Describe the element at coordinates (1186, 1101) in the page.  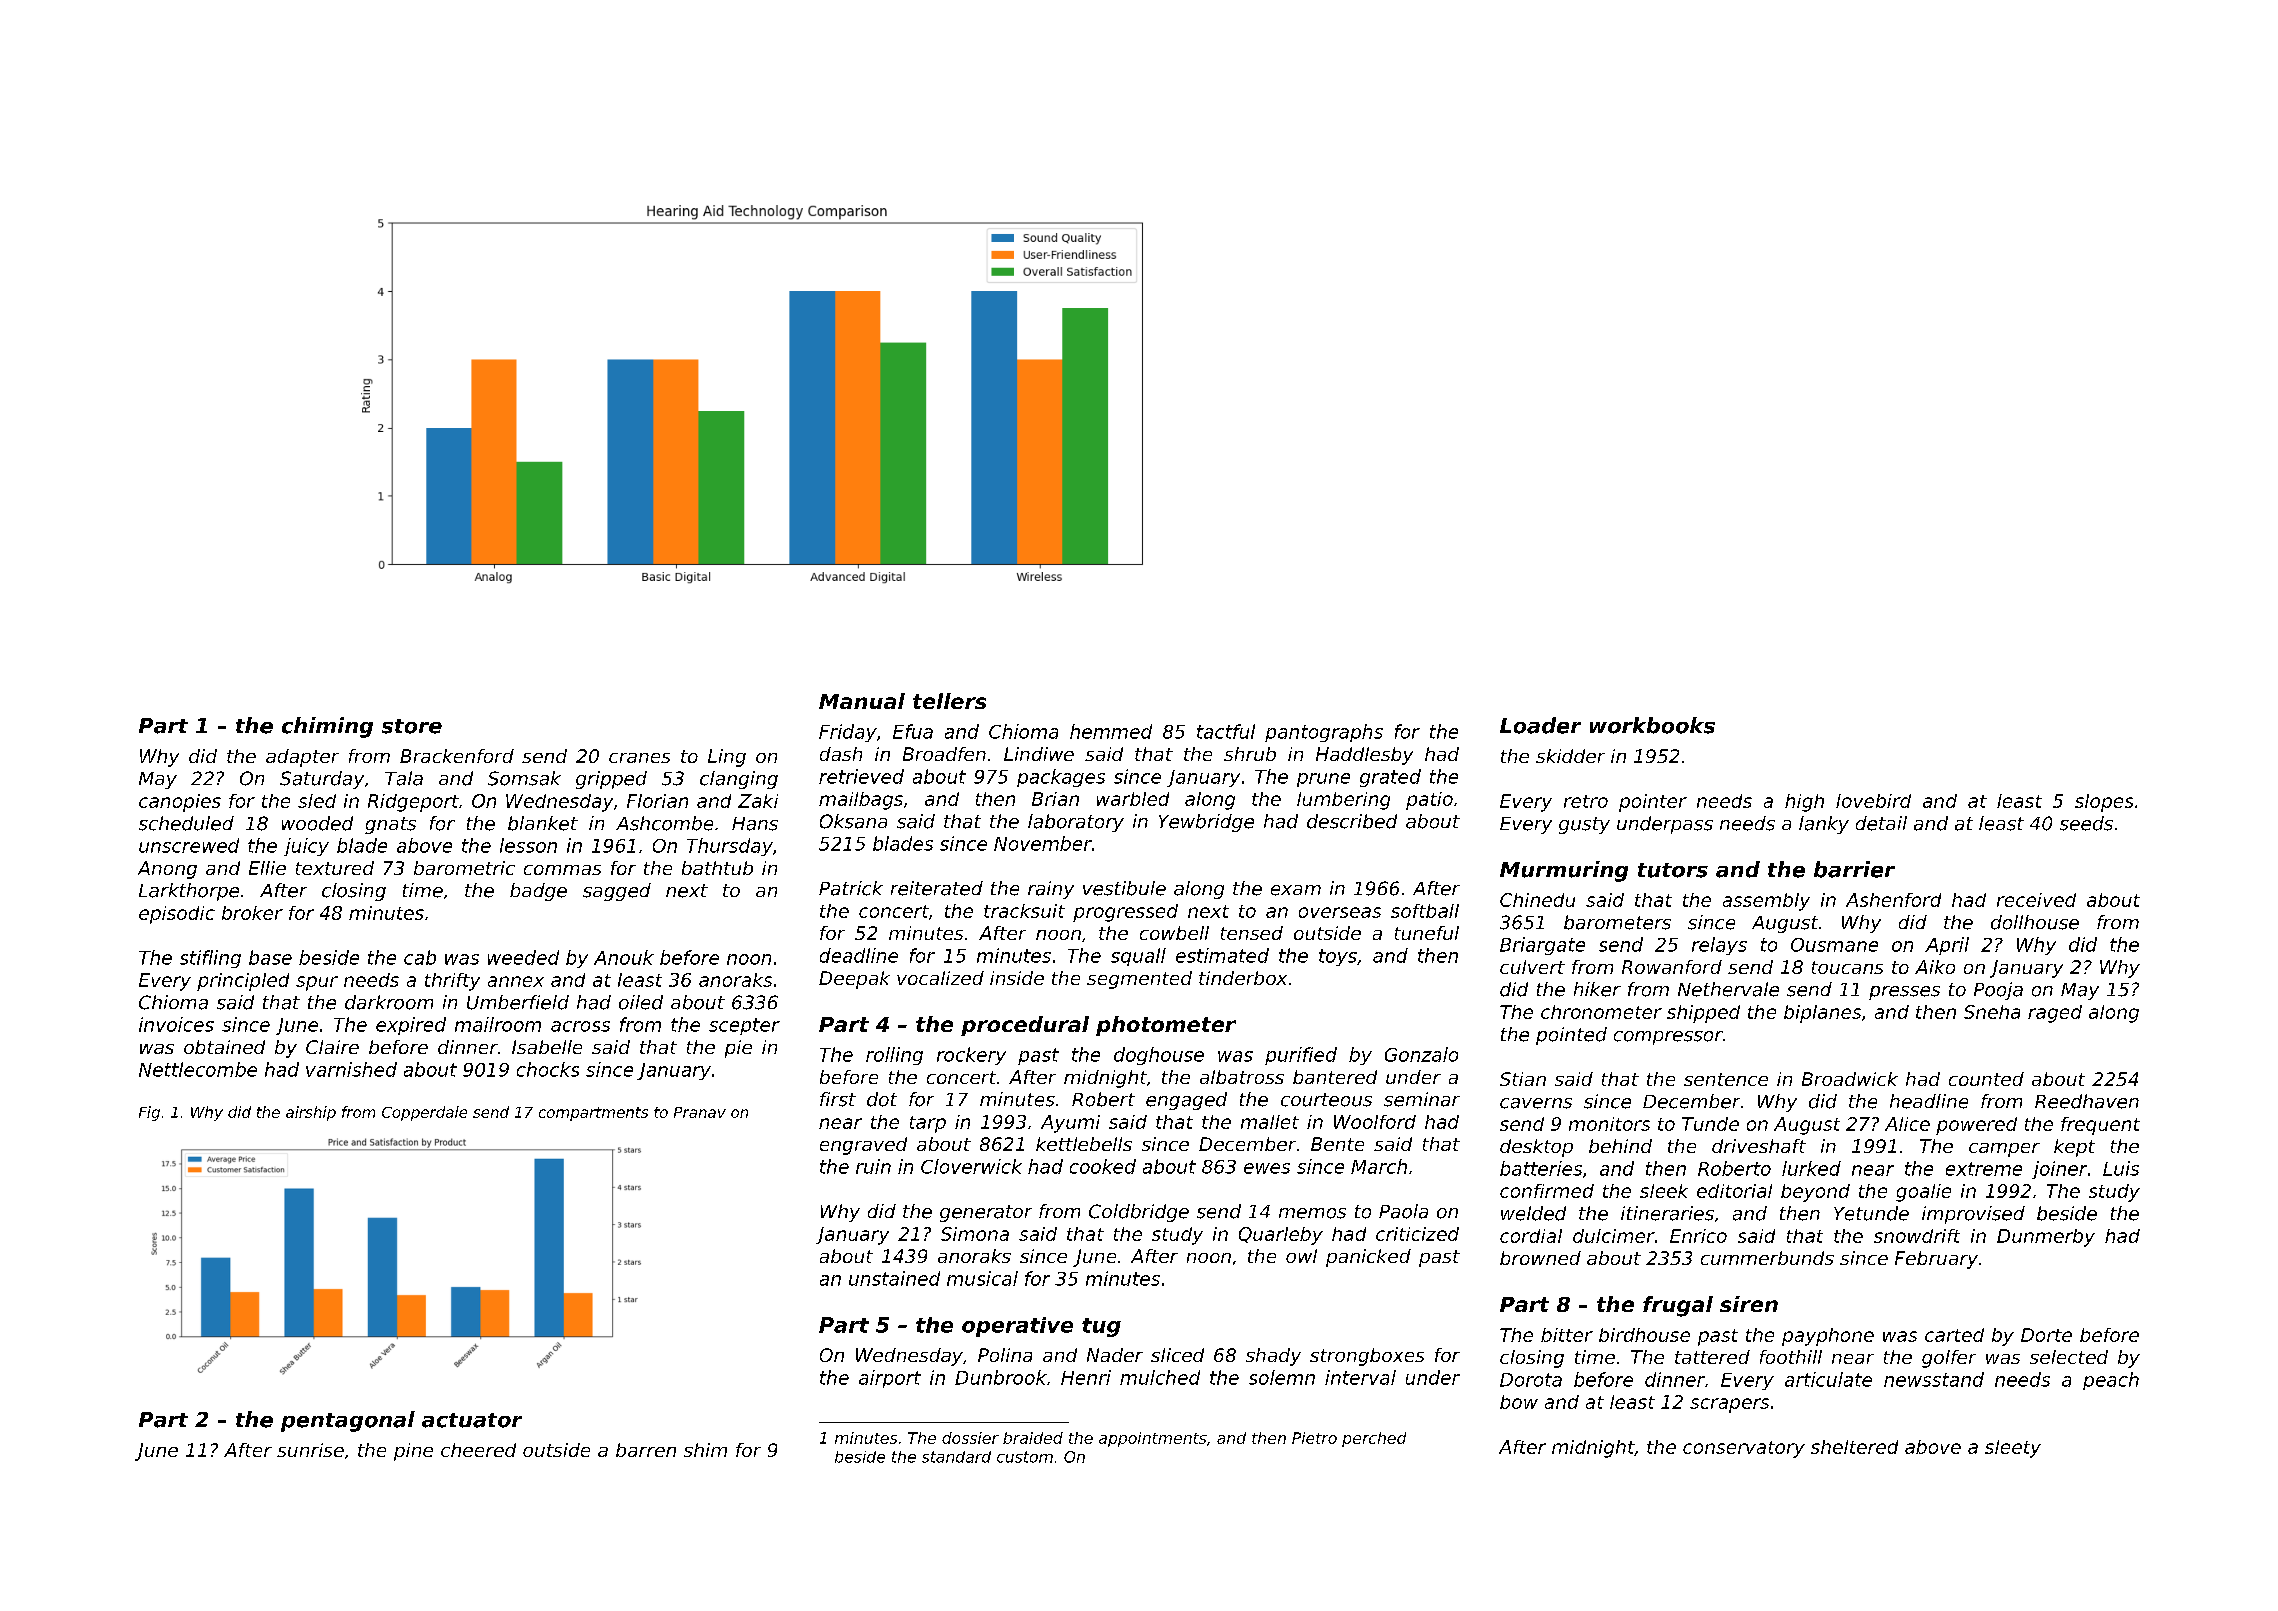
I see `engaged` at that location.
